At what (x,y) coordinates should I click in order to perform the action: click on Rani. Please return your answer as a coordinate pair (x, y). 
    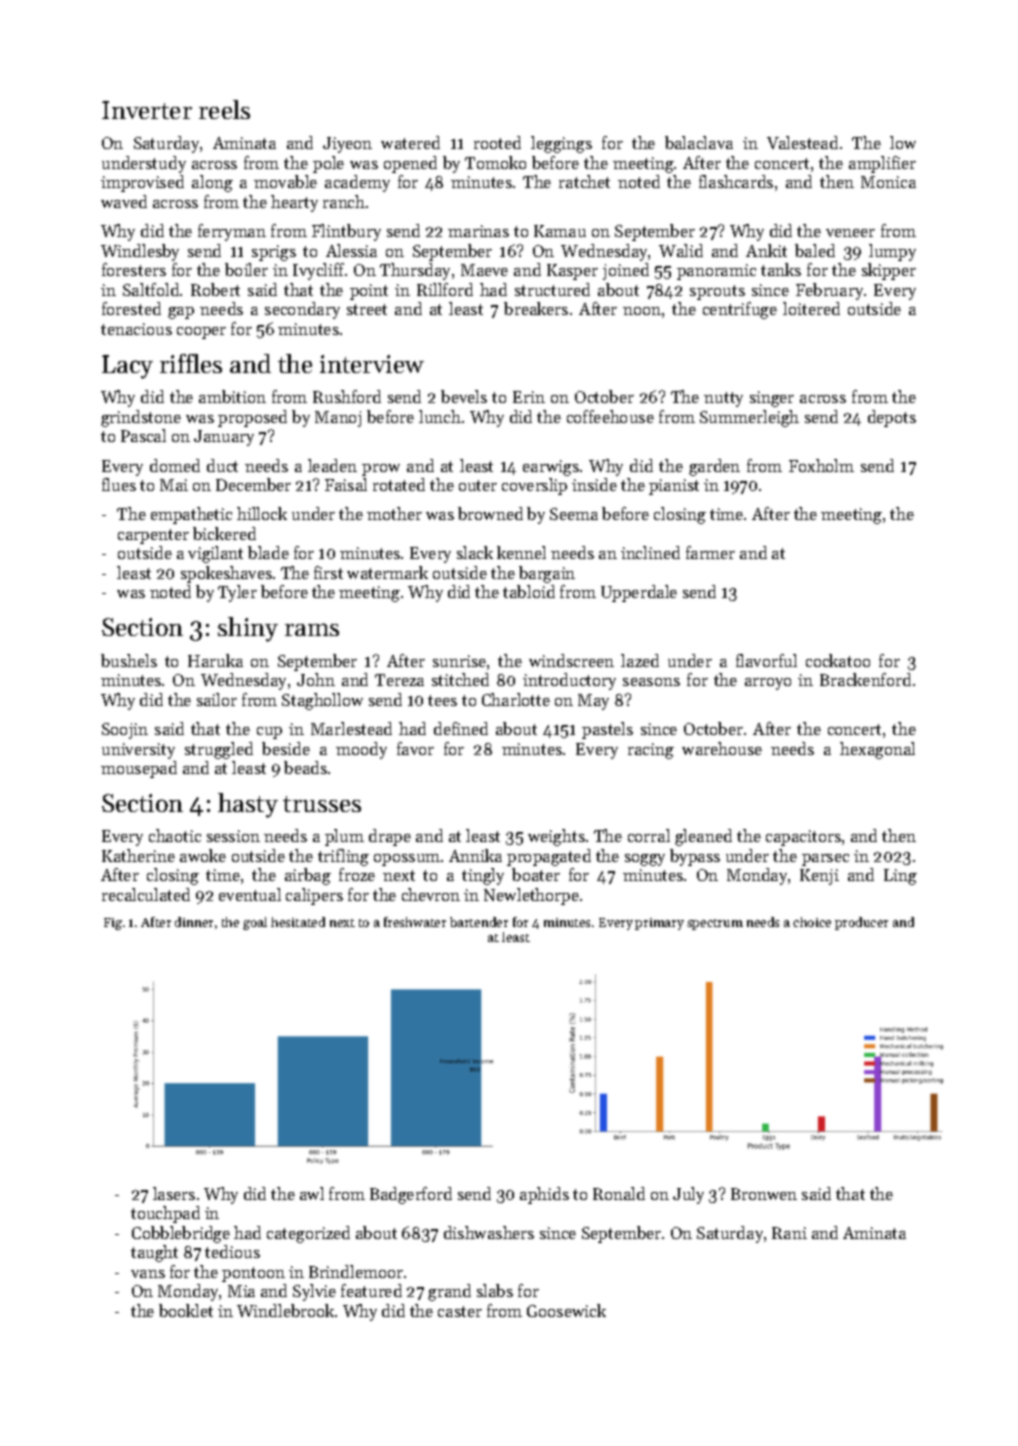
    Looking at the image, I should click on (789, 1233).
